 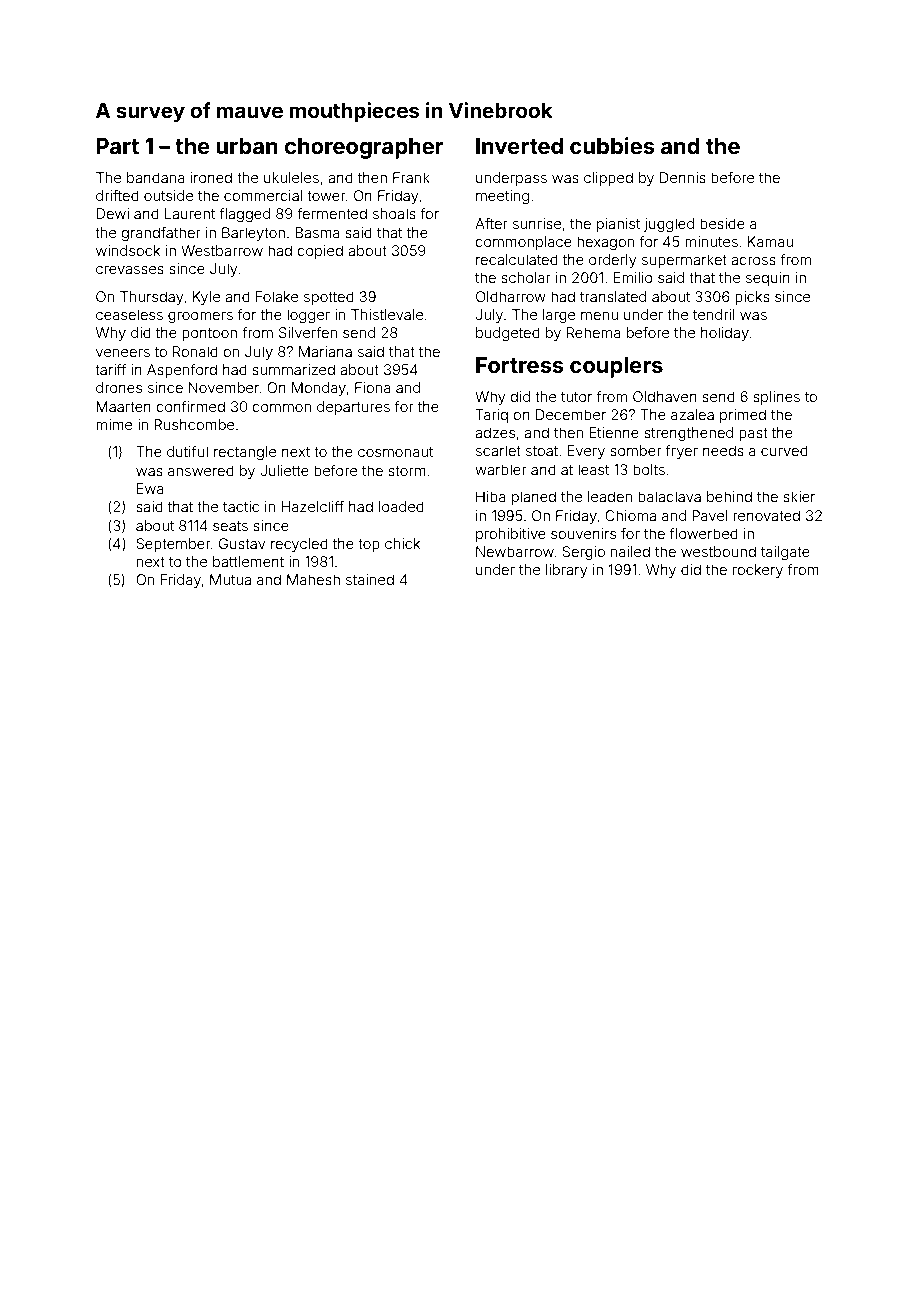 I want to click on cubbies, so click(x=612, y=145).
